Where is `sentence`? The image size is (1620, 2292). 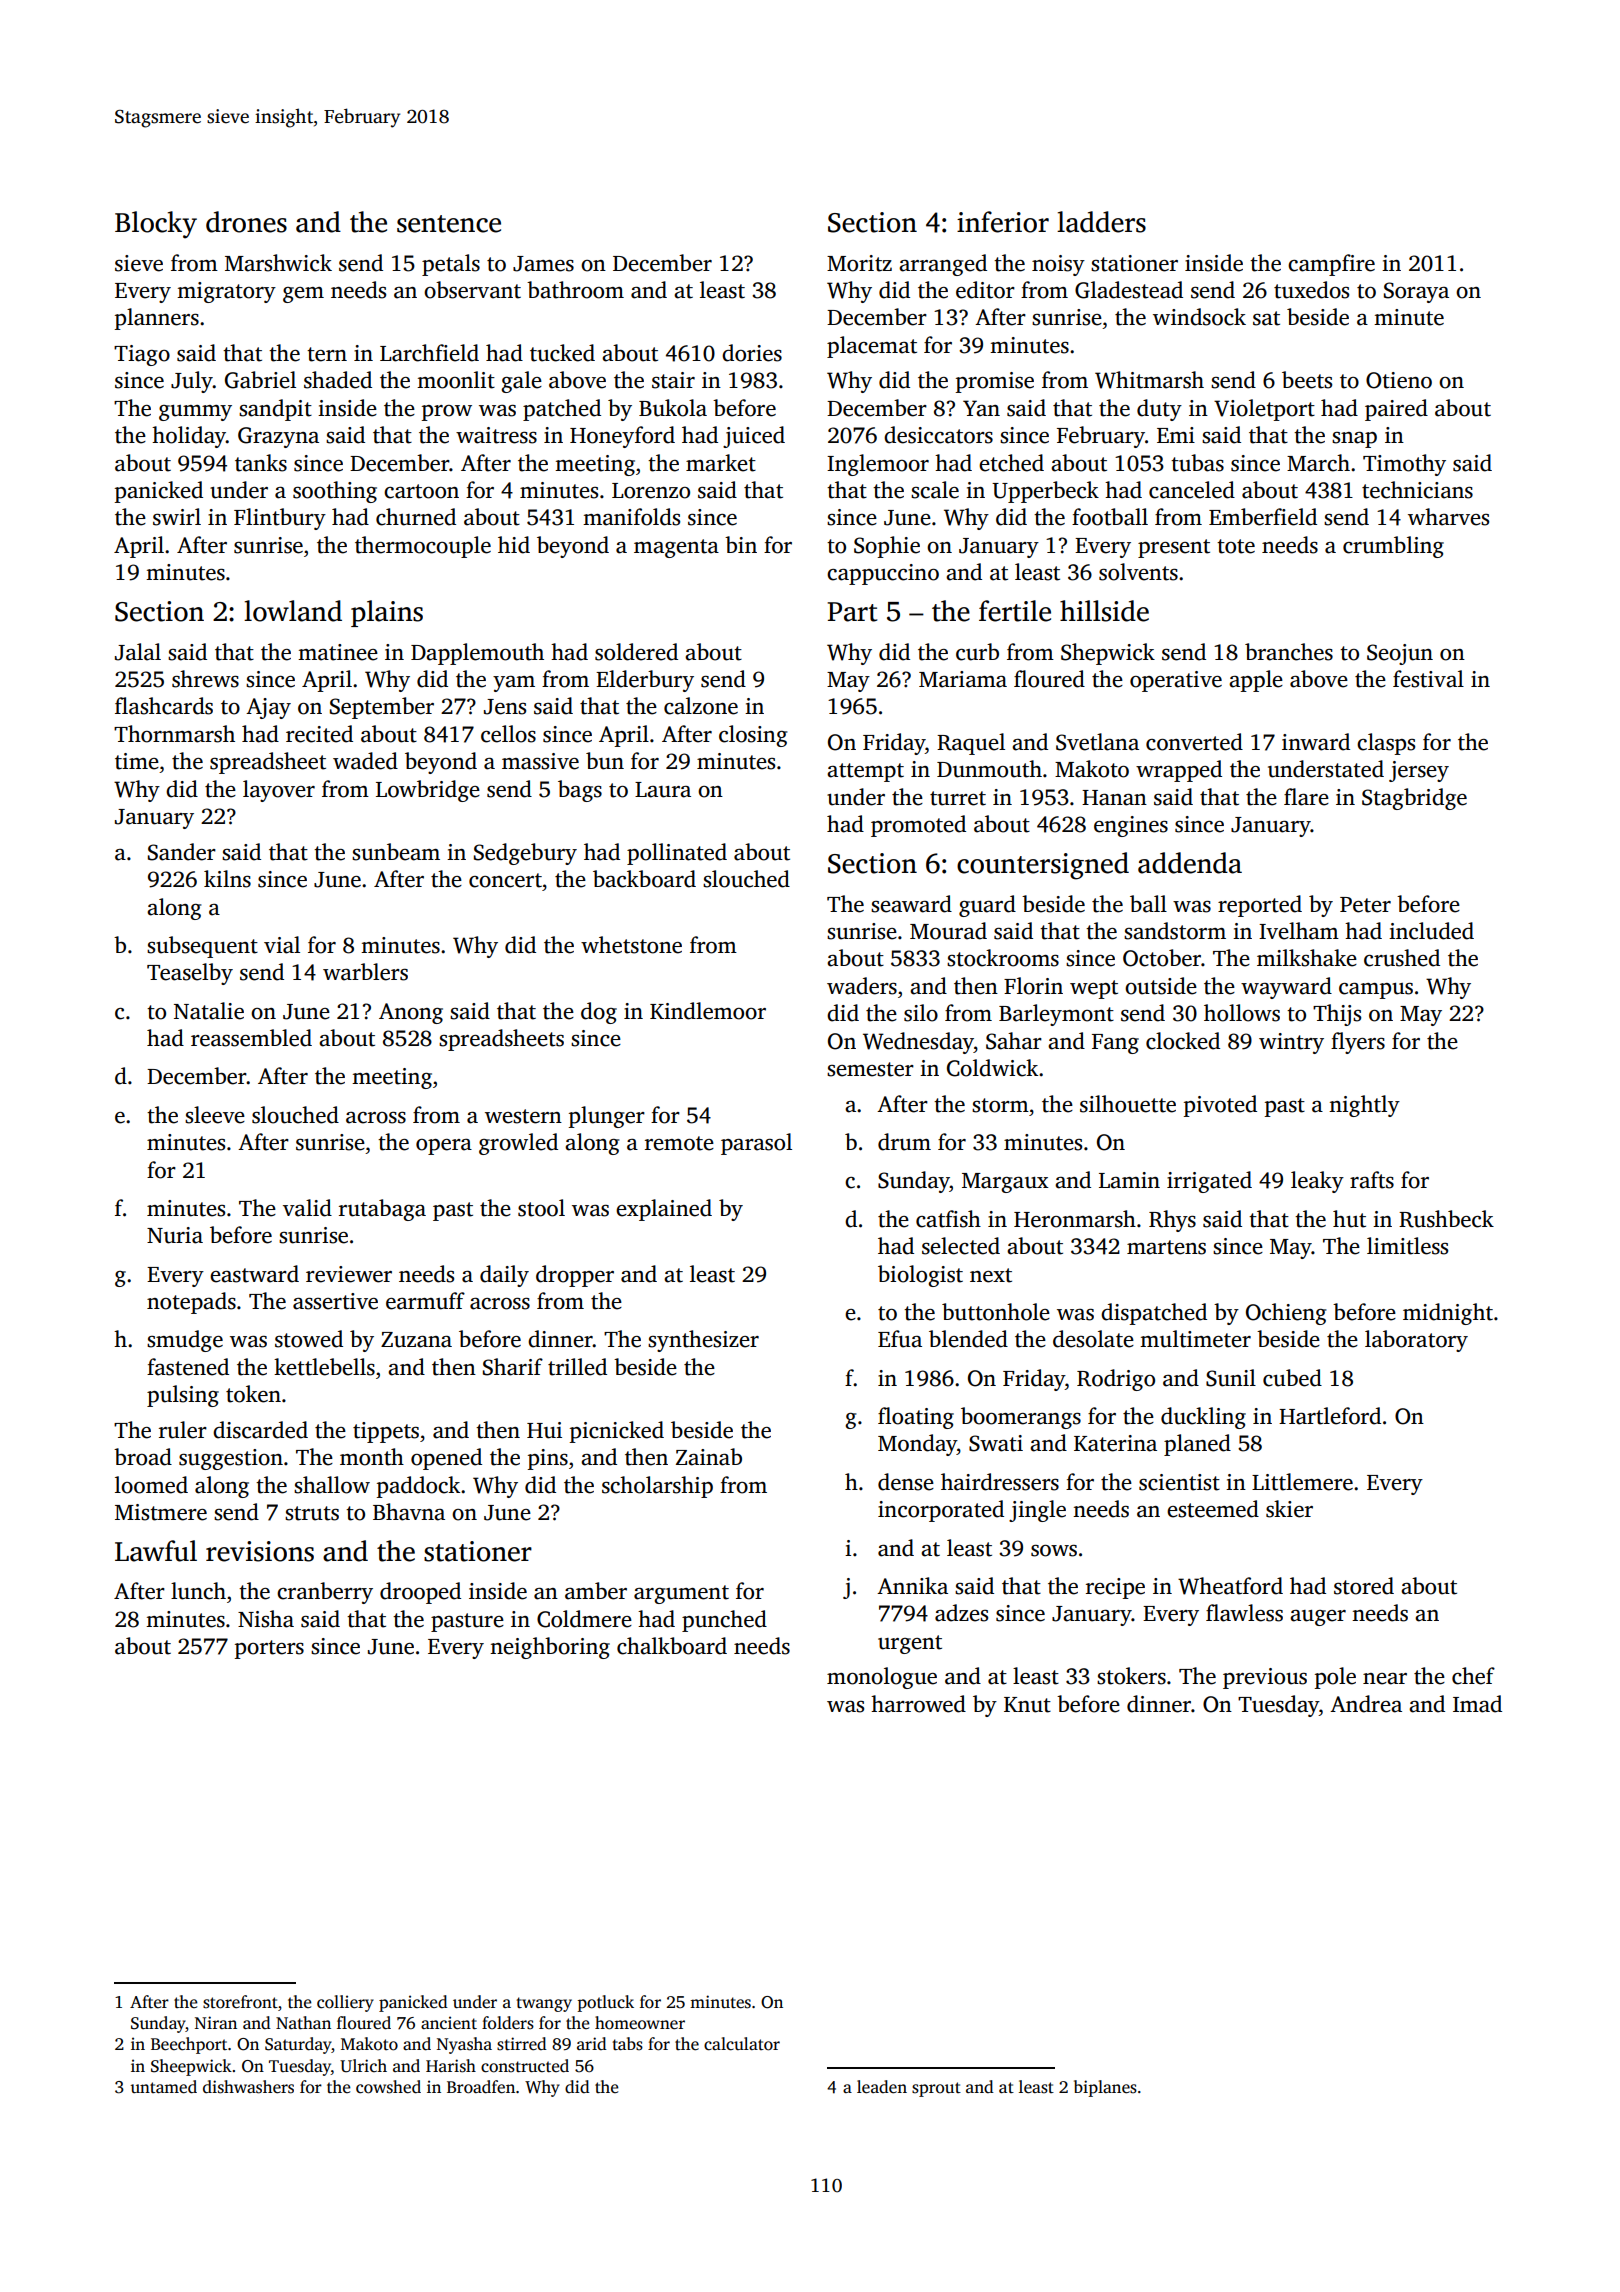 sentence is located at coordinates (449, 224).
